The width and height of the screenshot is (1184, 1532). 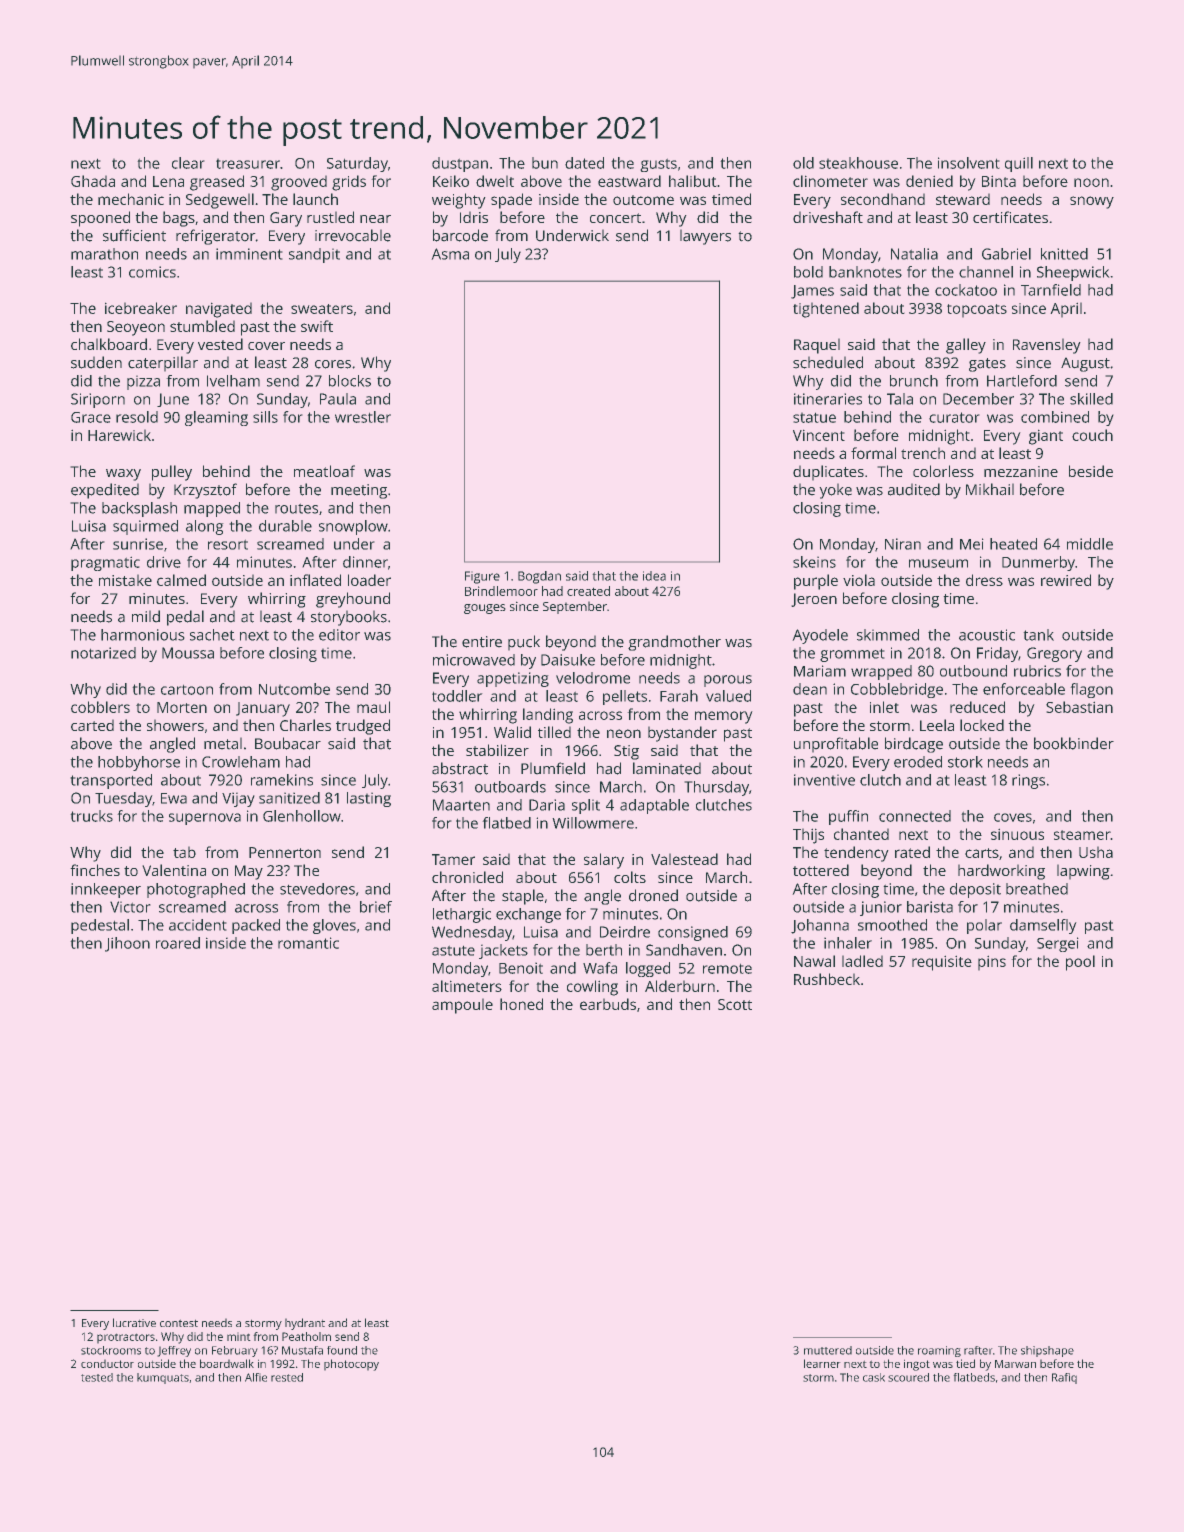 What do you see at coordinates (93, 181) in the screenshot?
I see `Ghada` at bounding box center [93, 181].
